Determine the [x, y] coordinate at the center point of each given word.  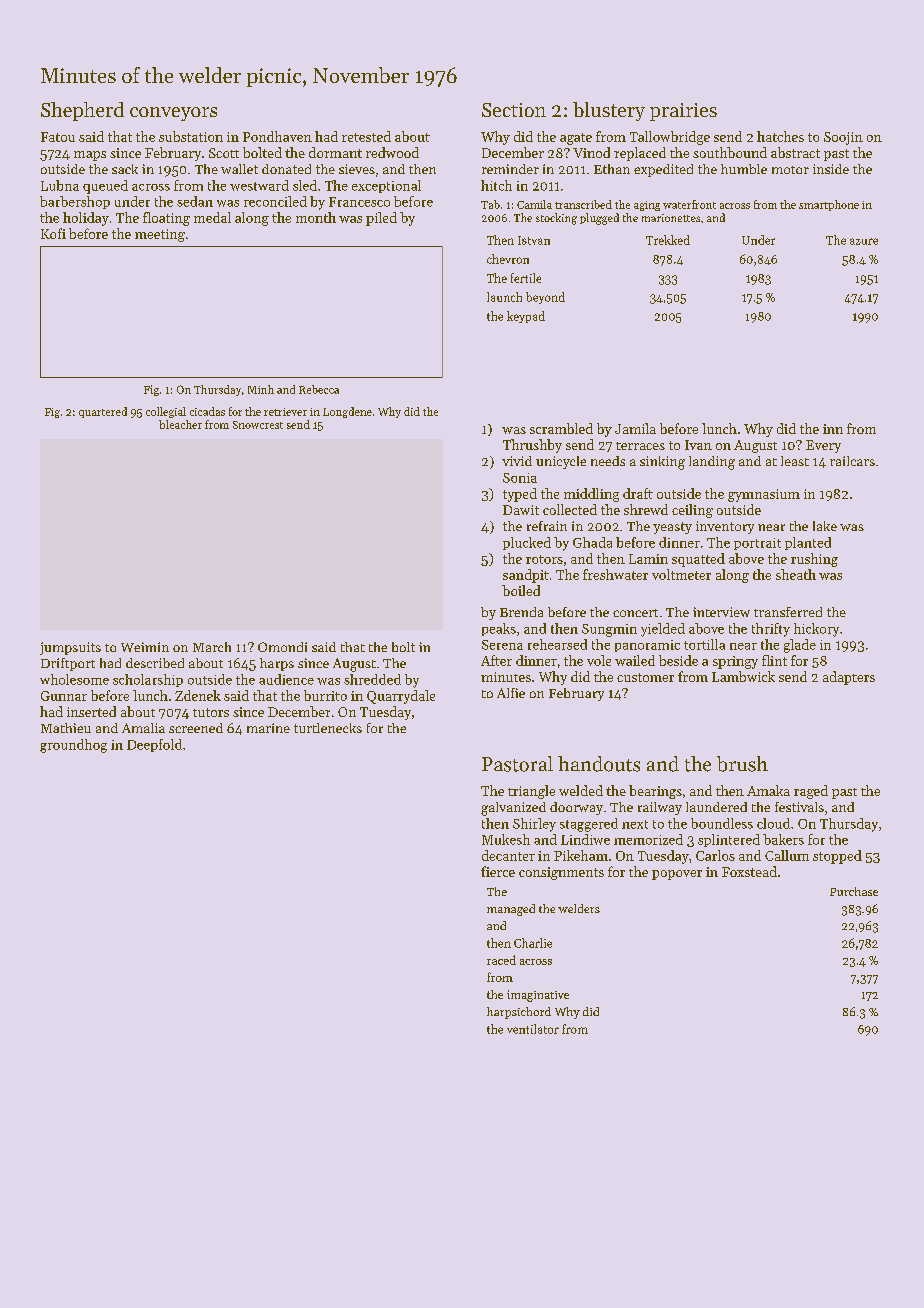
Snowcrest [258, 425]
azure [864, 241]
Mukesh [506, 839]
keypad [526, 317]
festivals [799, 807]
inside [831, 169]
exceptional [386, 186]
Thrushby [532, 446]
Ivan [698, 445]
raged [811, 792]
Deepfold [154, 745]
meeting [160, 235]
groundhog [73, 746]
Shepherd [82, 111]
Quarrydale [401, 697]
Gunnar [64, 696]
